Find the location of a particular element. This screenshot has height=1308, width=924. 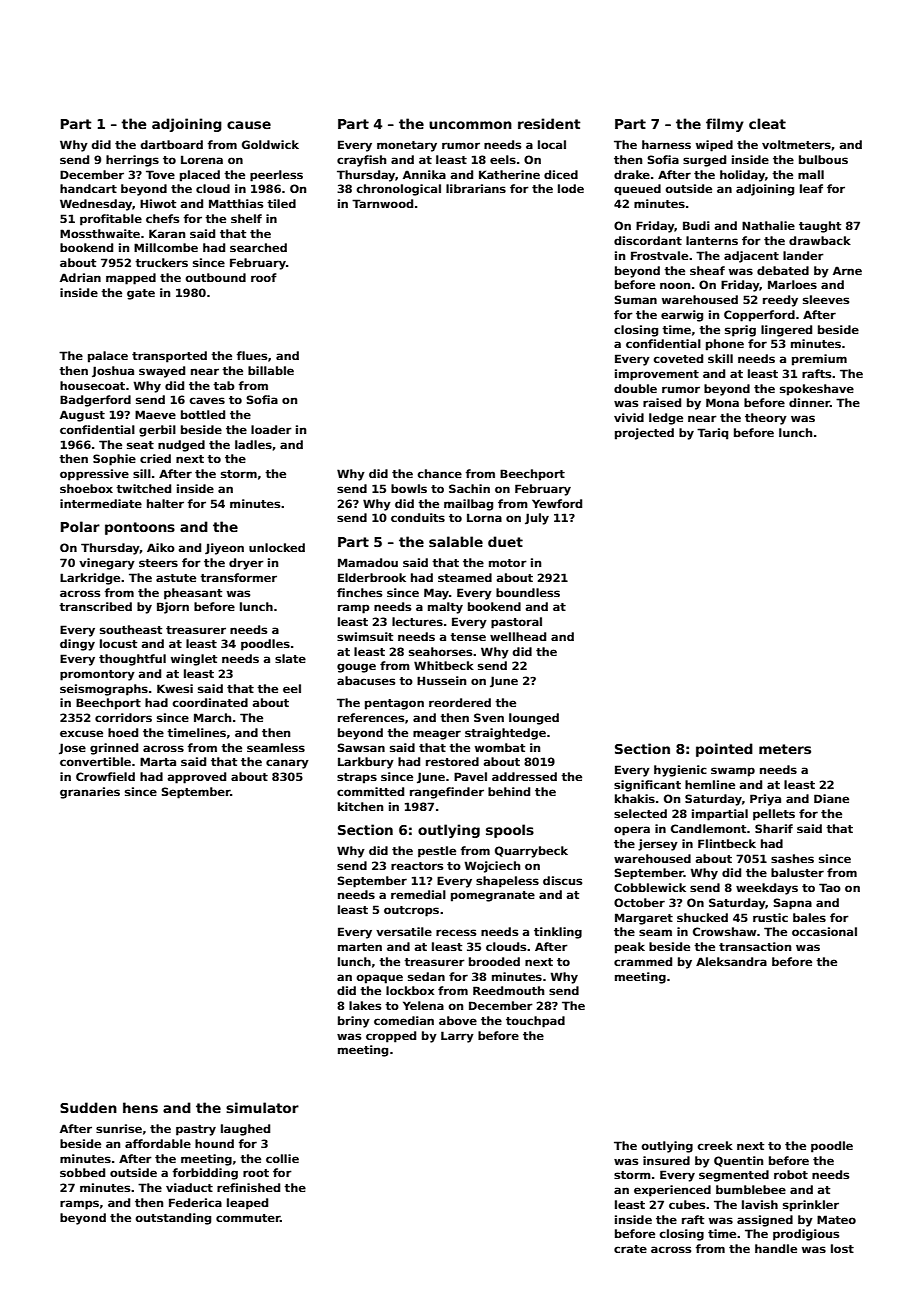

significant is located at coordinates (647, 786).
